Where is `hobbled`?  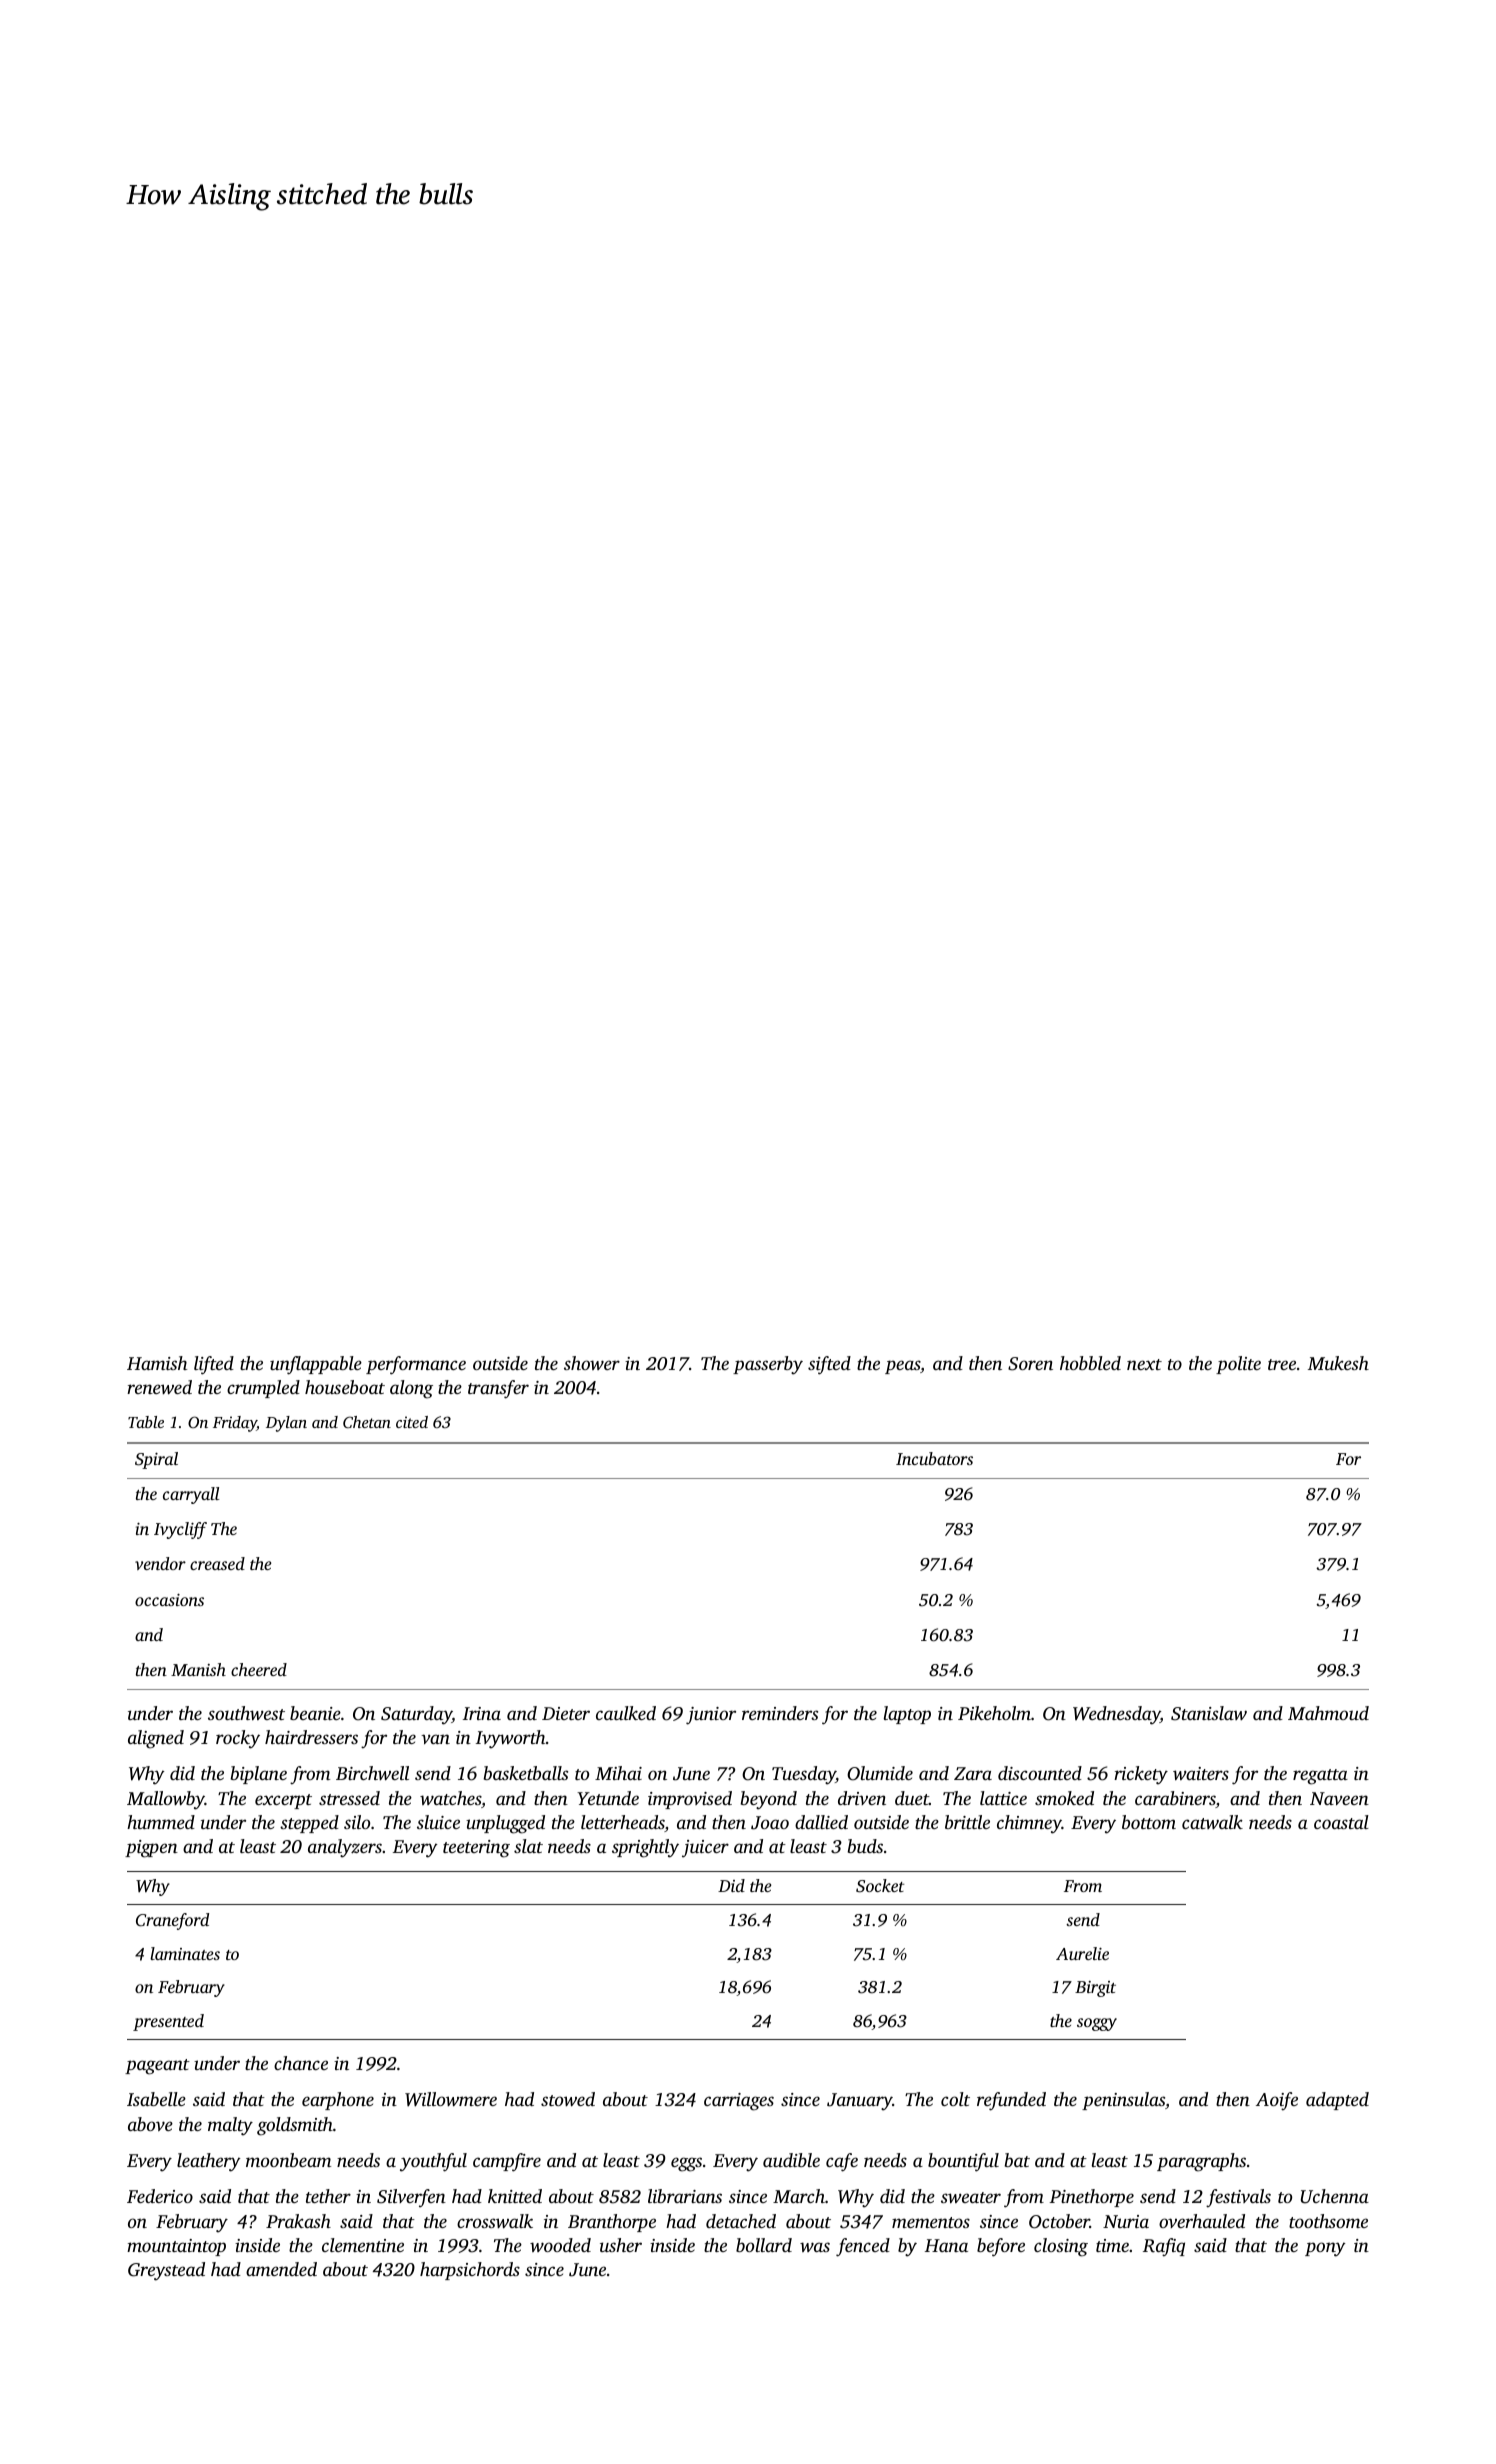 hobbled is located at coordinates (1090, 1363).
